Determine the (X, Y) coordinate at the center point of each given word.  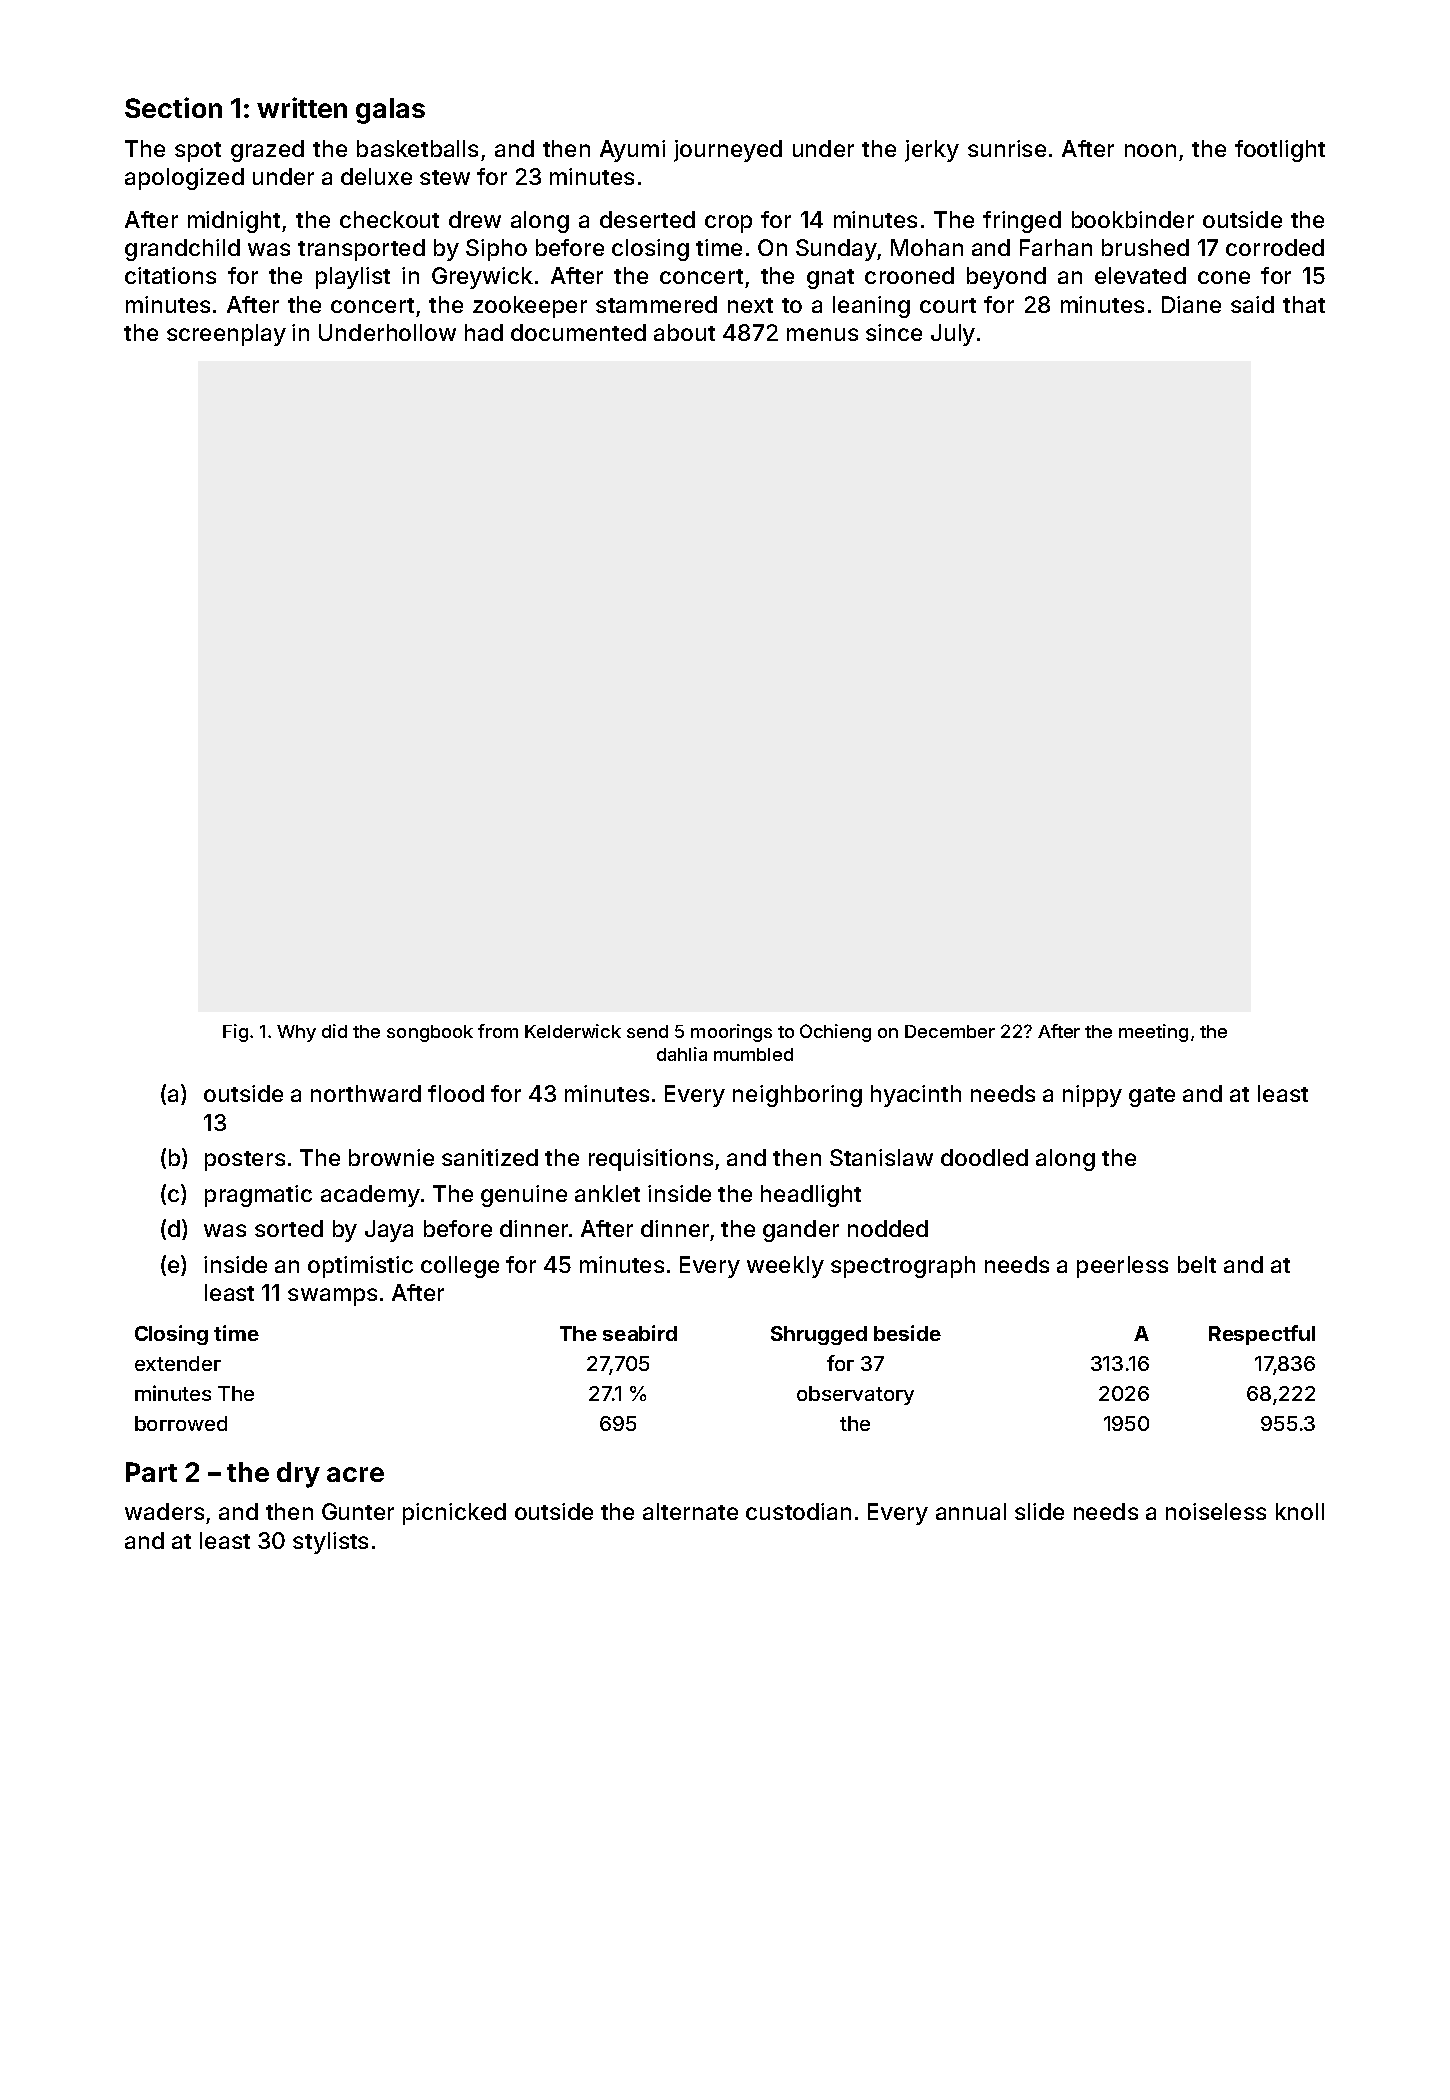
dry (298, 1475)
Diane (1191, 304)
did (334, 1031)
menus (822, 334)
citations (170, 275)
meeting (1153, 1033)
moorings (731, 1033)
